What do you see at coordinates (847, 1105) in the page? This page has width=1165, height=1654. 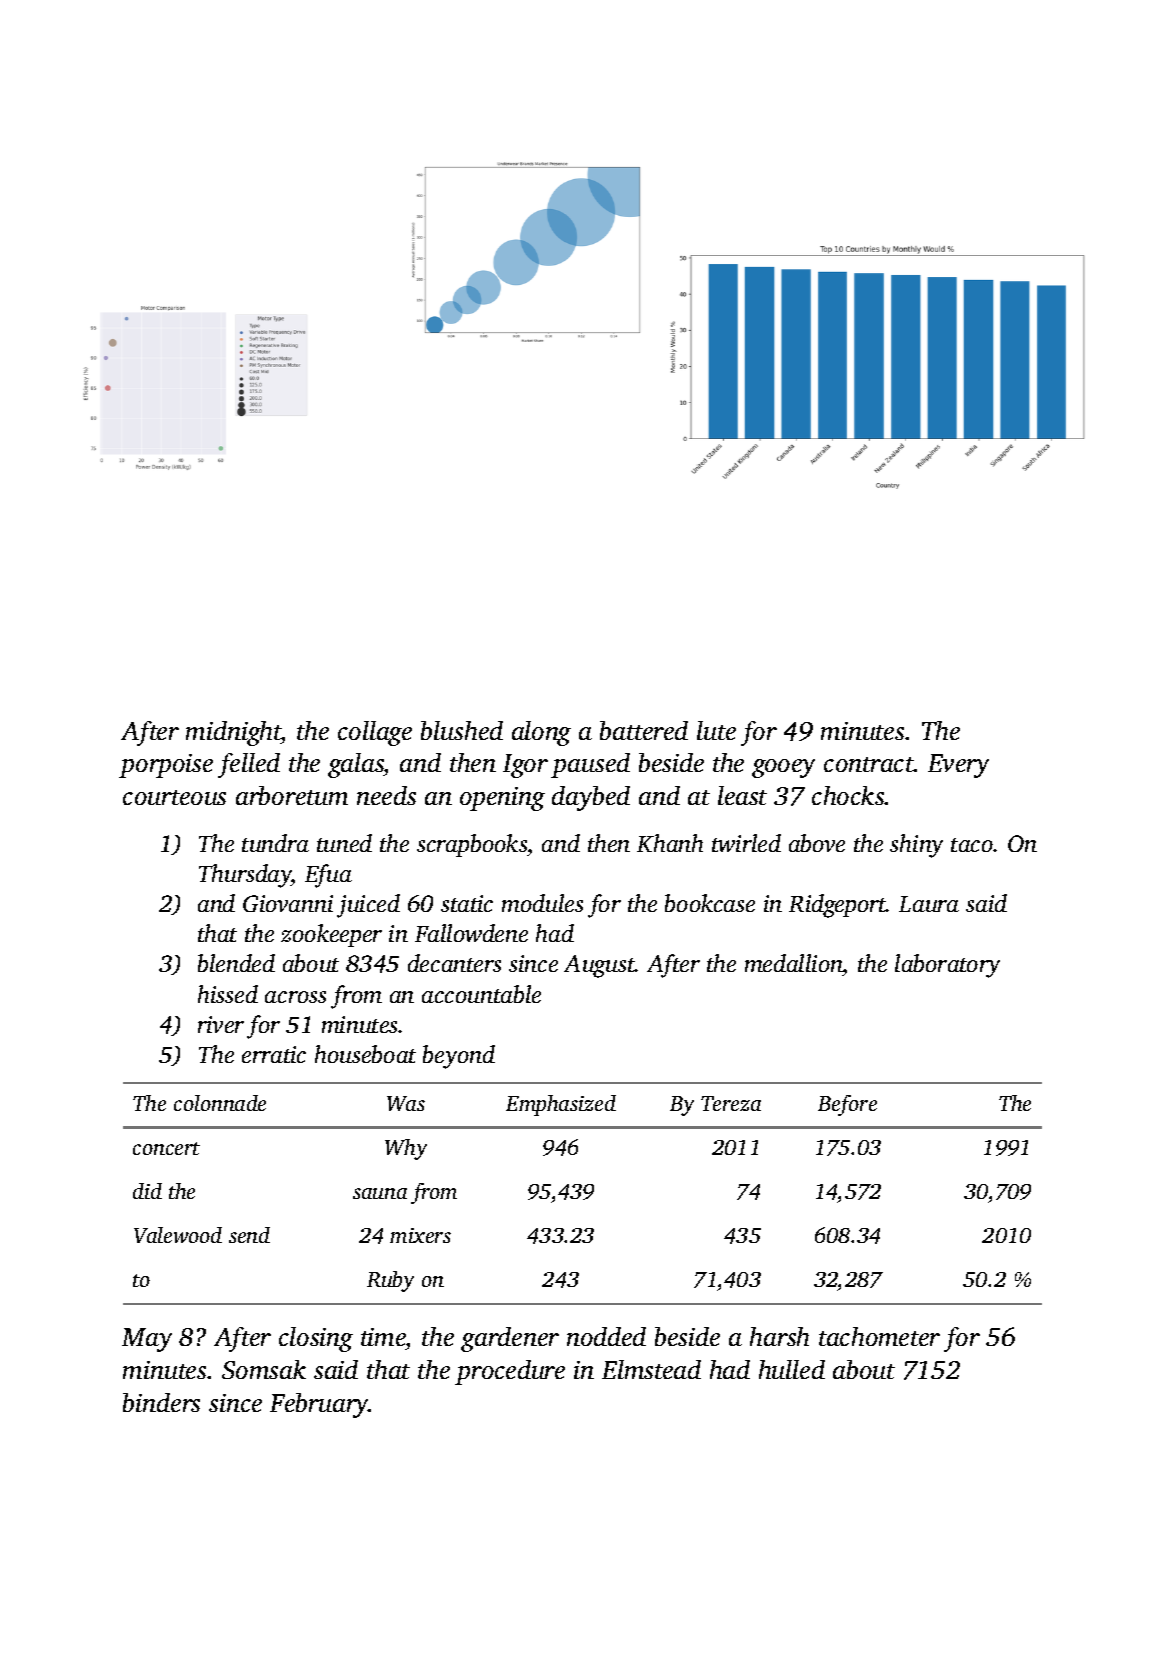 I see `Before` at bounding box center [847, 1105].
